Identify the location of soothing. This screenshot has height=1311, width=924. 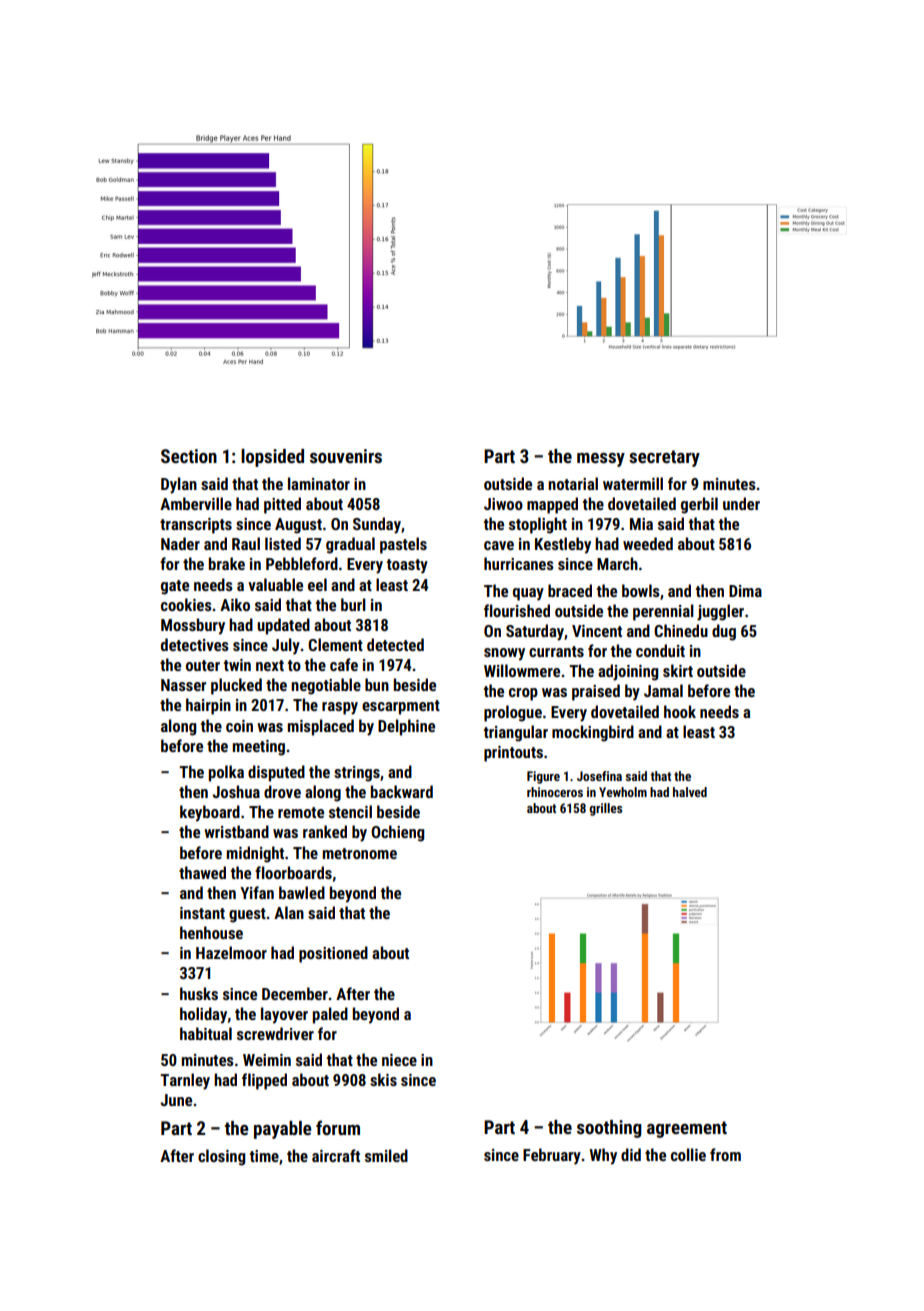
(609, 1129).
